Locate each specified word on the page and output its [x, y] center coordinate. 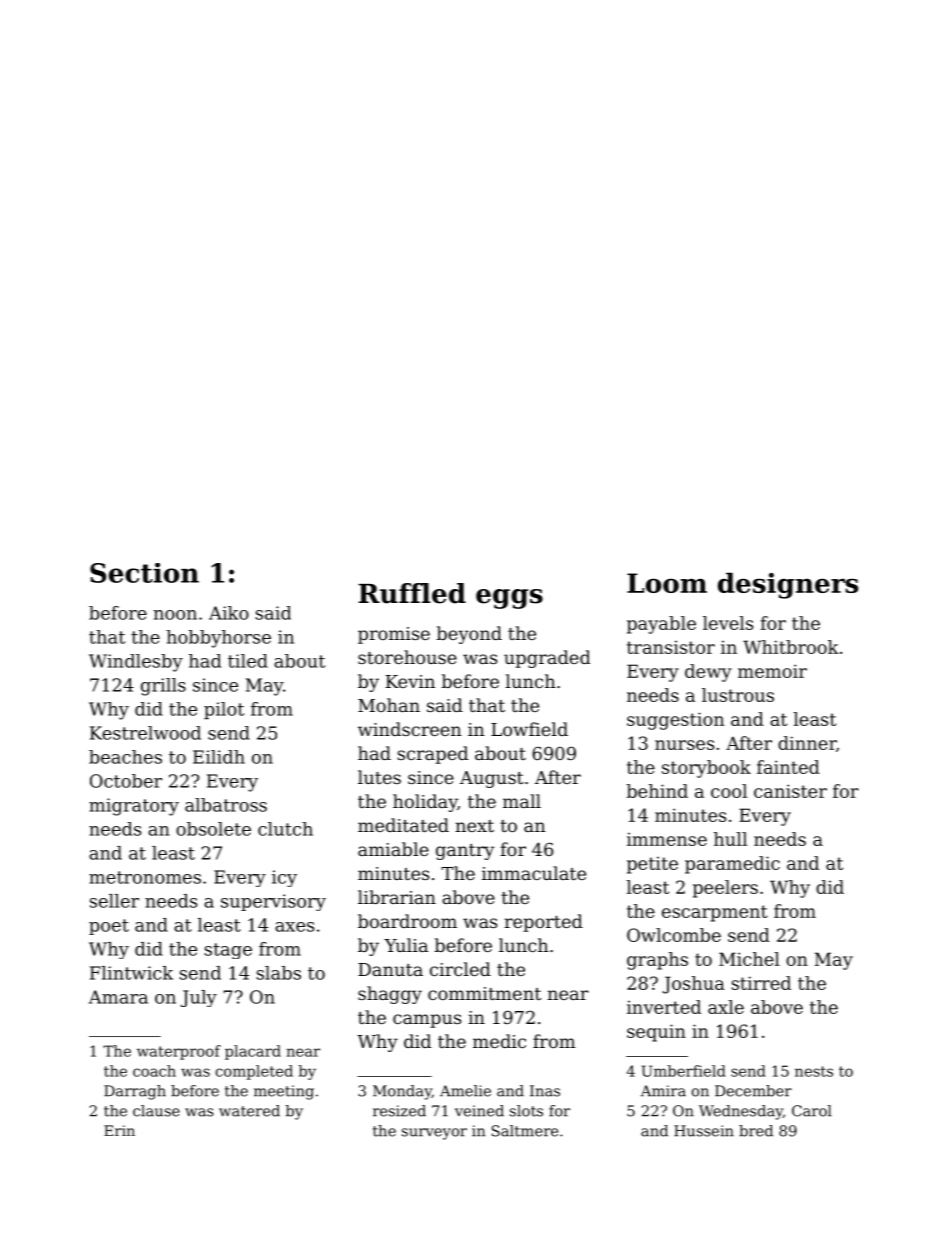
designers [788, 585]
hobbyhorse [218, 639]
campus [427, 1021]
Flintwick [131, 973]
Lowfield [529, 729]
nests [814, 1071]
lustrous [738, 695]
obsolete [213, 829]
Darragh [135, 1092]
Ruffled [412, 593]
